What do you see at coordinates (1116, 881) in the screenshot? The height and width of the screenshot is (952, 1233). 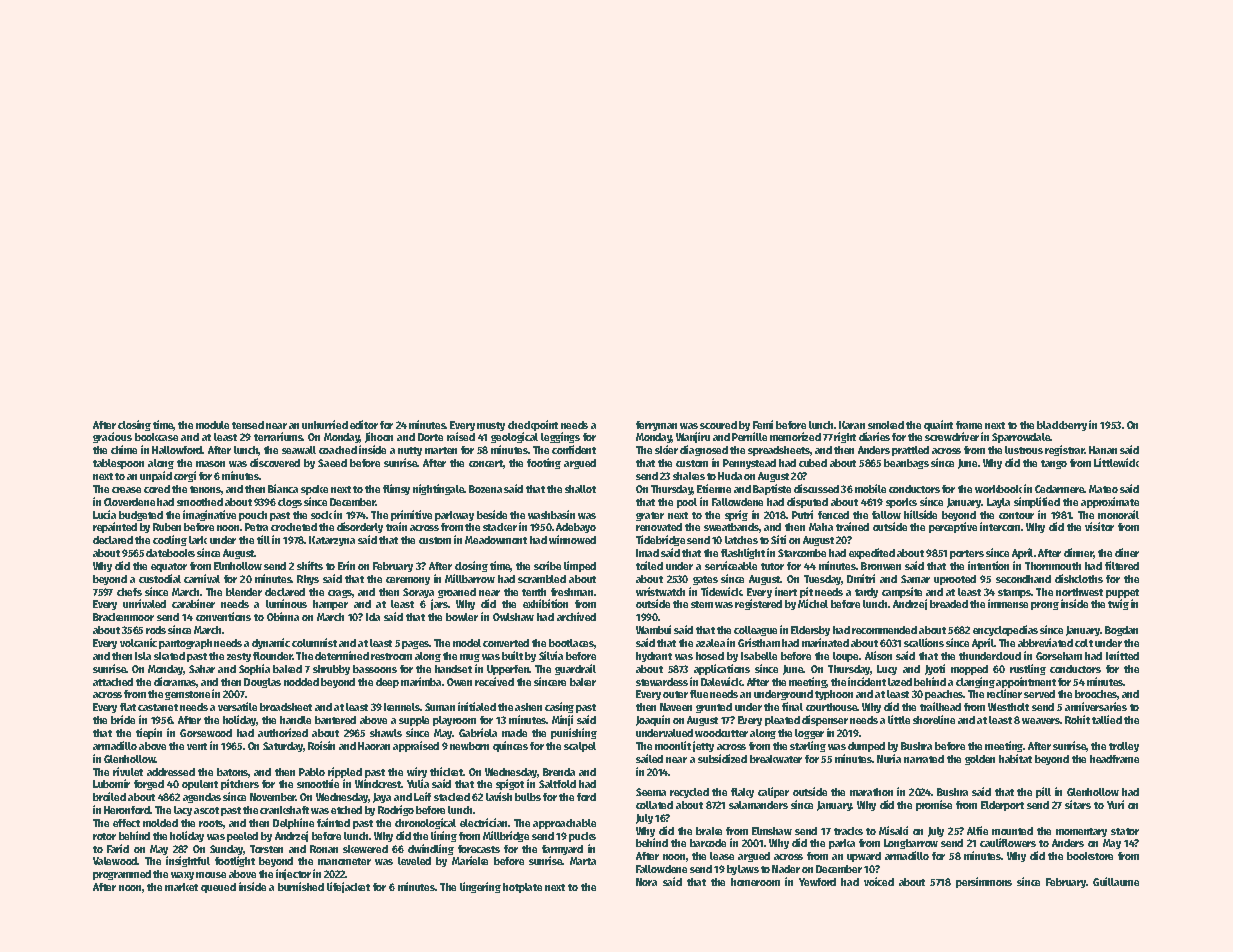 I see `Guillaume` at bounding box center [1116, 881].
